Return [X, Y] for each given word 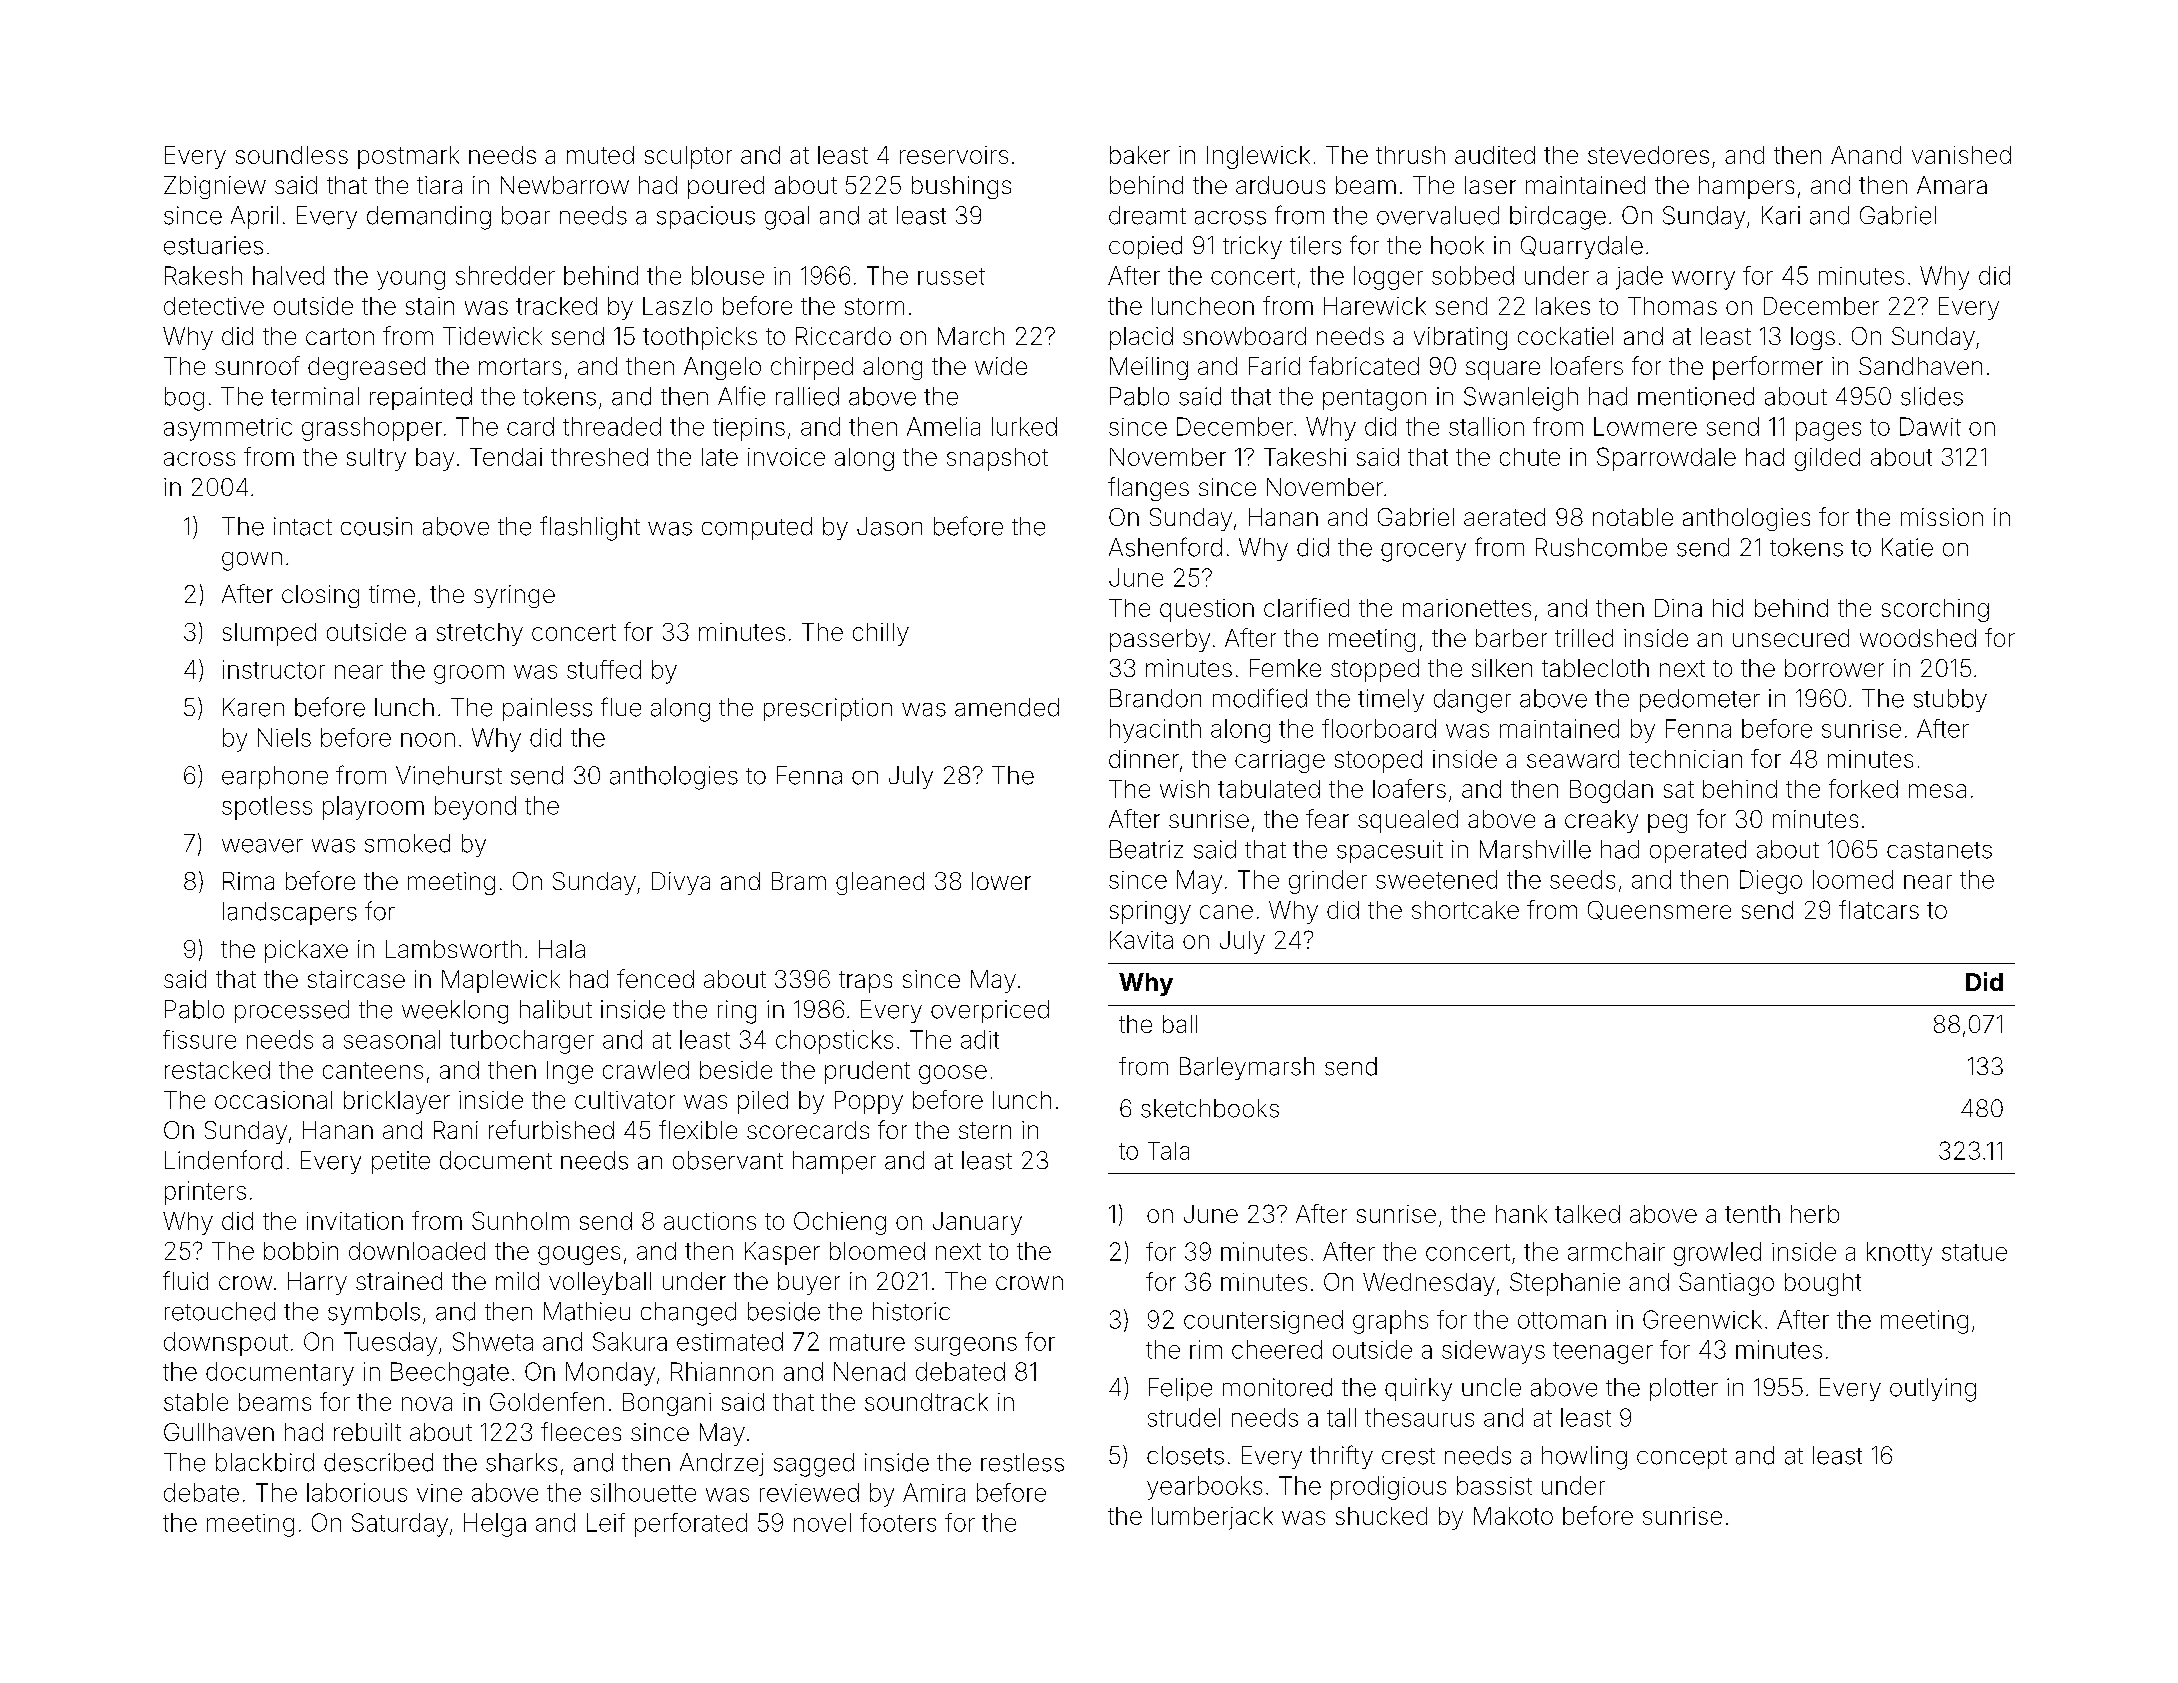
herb [1815, 1214]
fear [1327, 818]
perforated [691, 1525]
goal [787, 218]
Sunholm [520, 1220]
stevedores [1648, 155]
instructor [274, 669]
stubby [1950, 700]
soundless [292, 155]
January [977, 1223]
